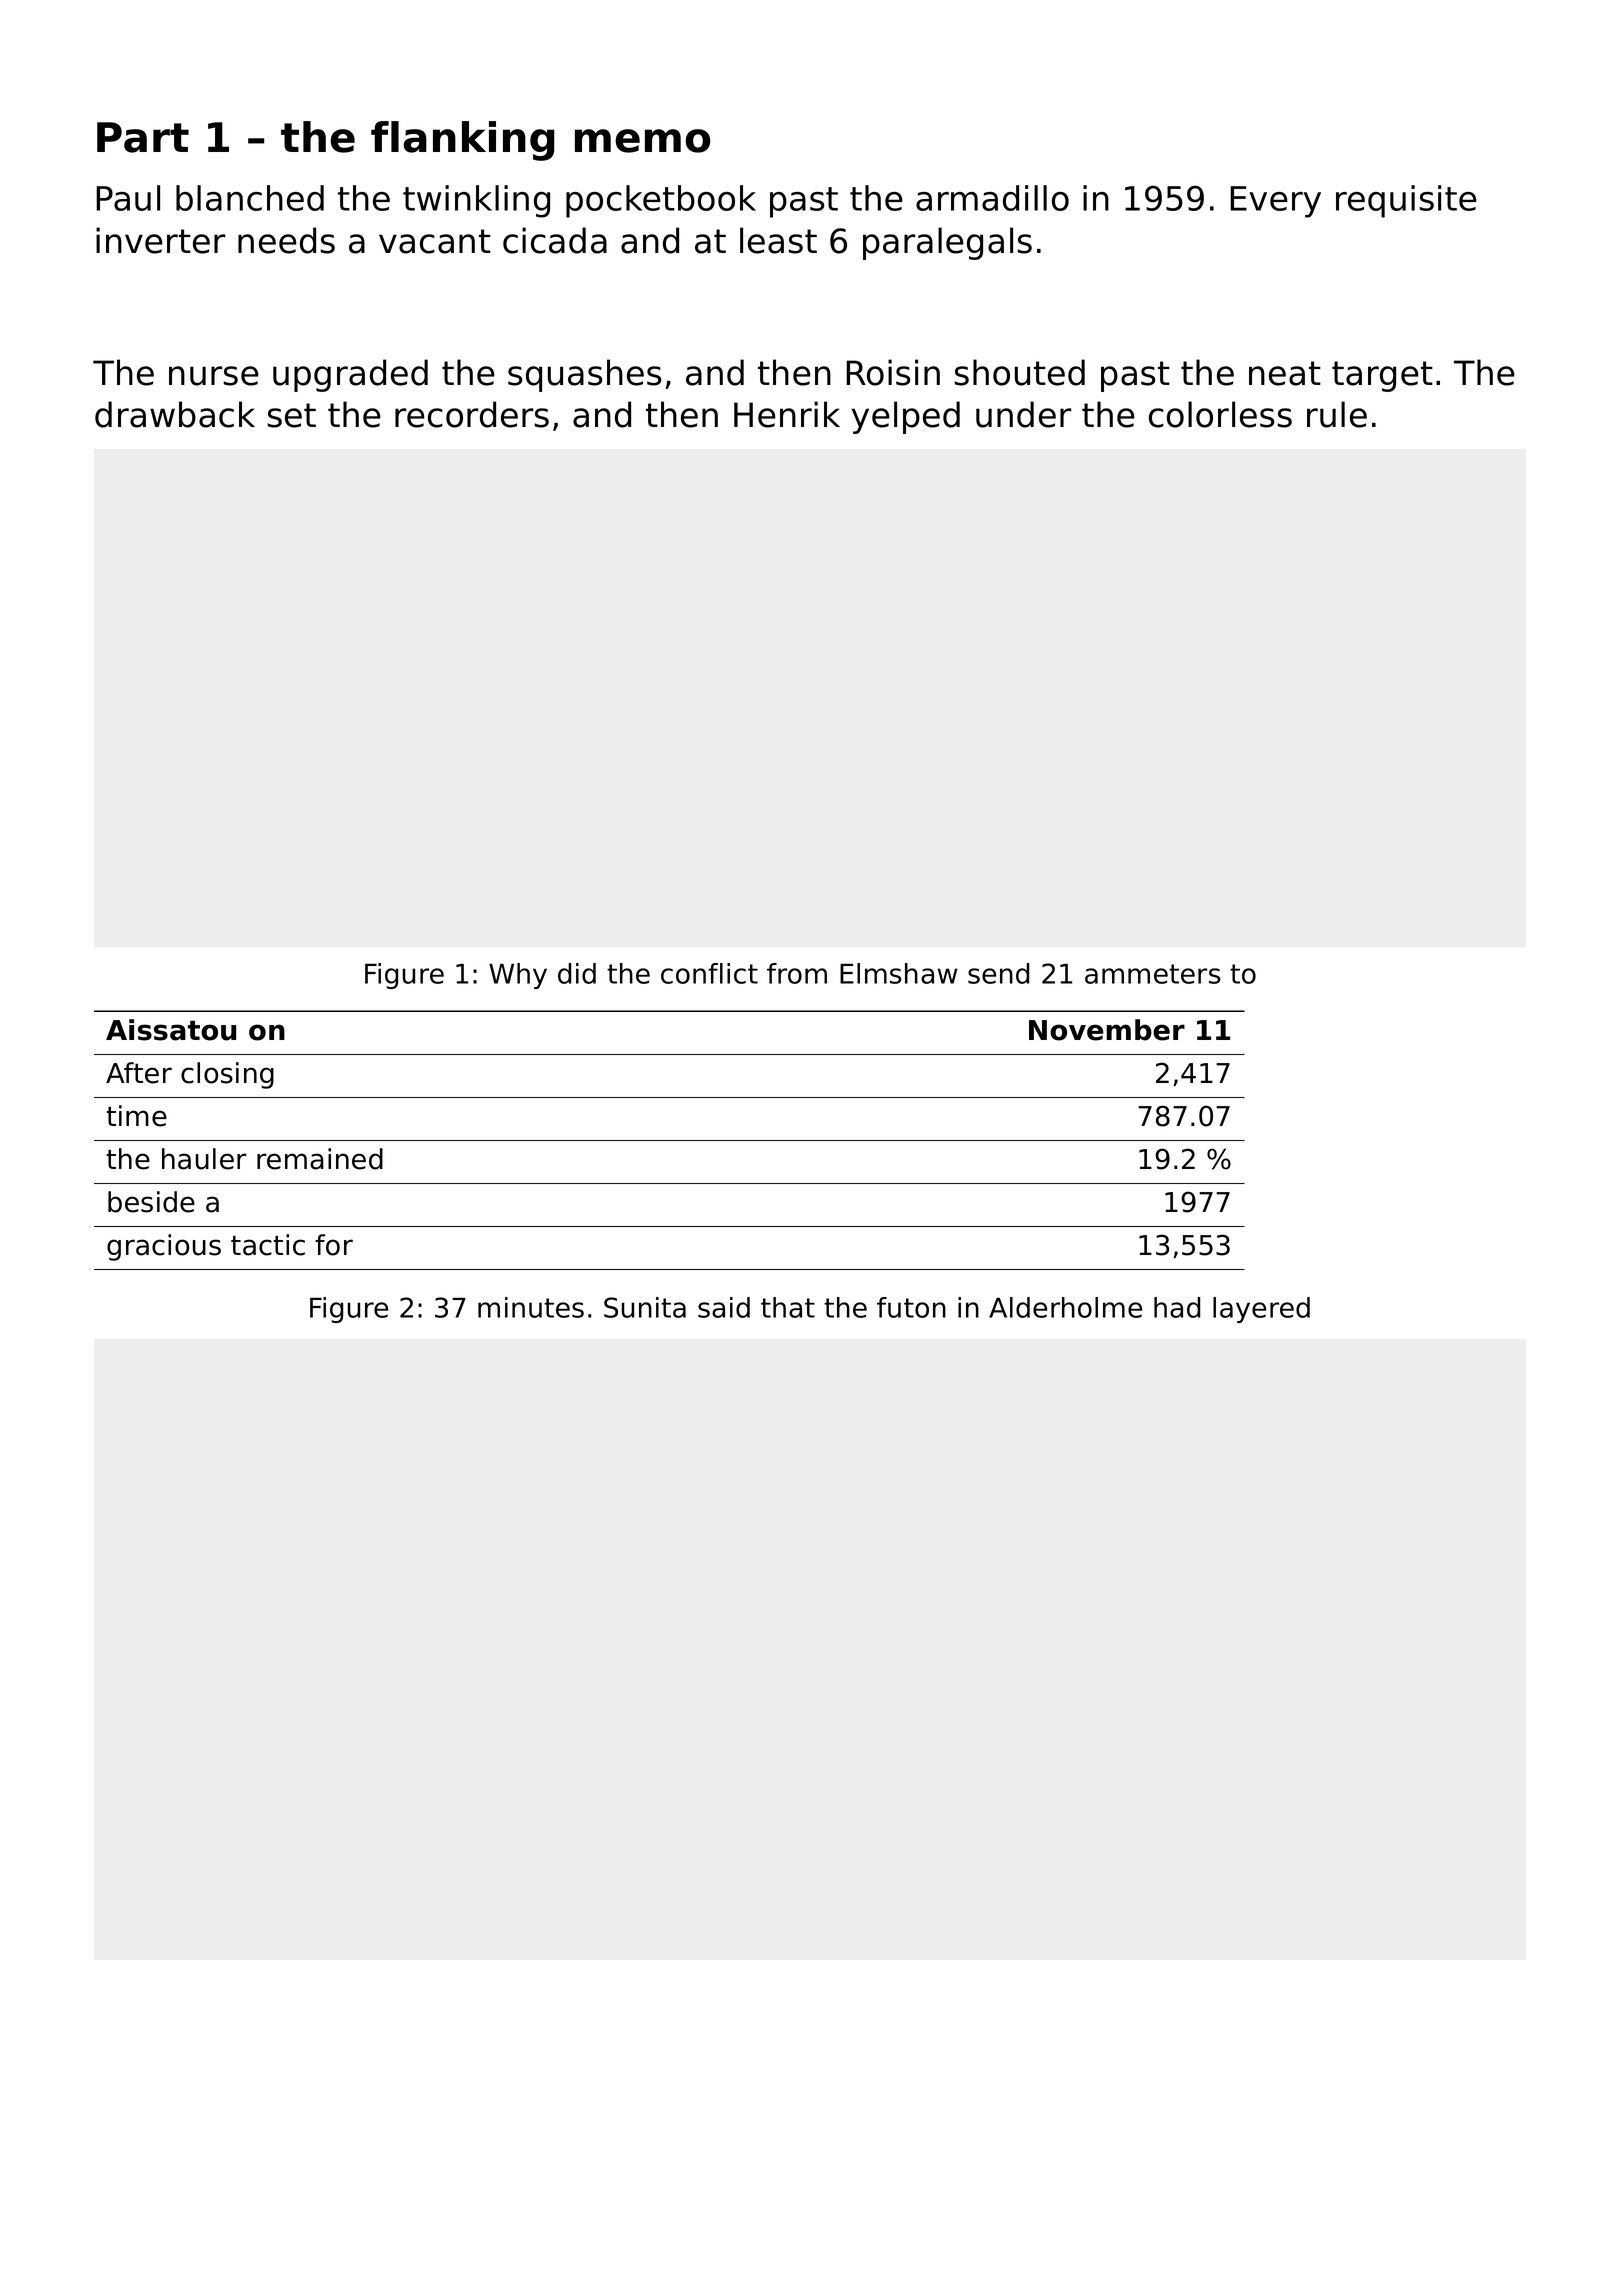 Image resolution: width=1620 pixels, height=2292 pixels. I want to click on paralegals, so click(947, 243).
